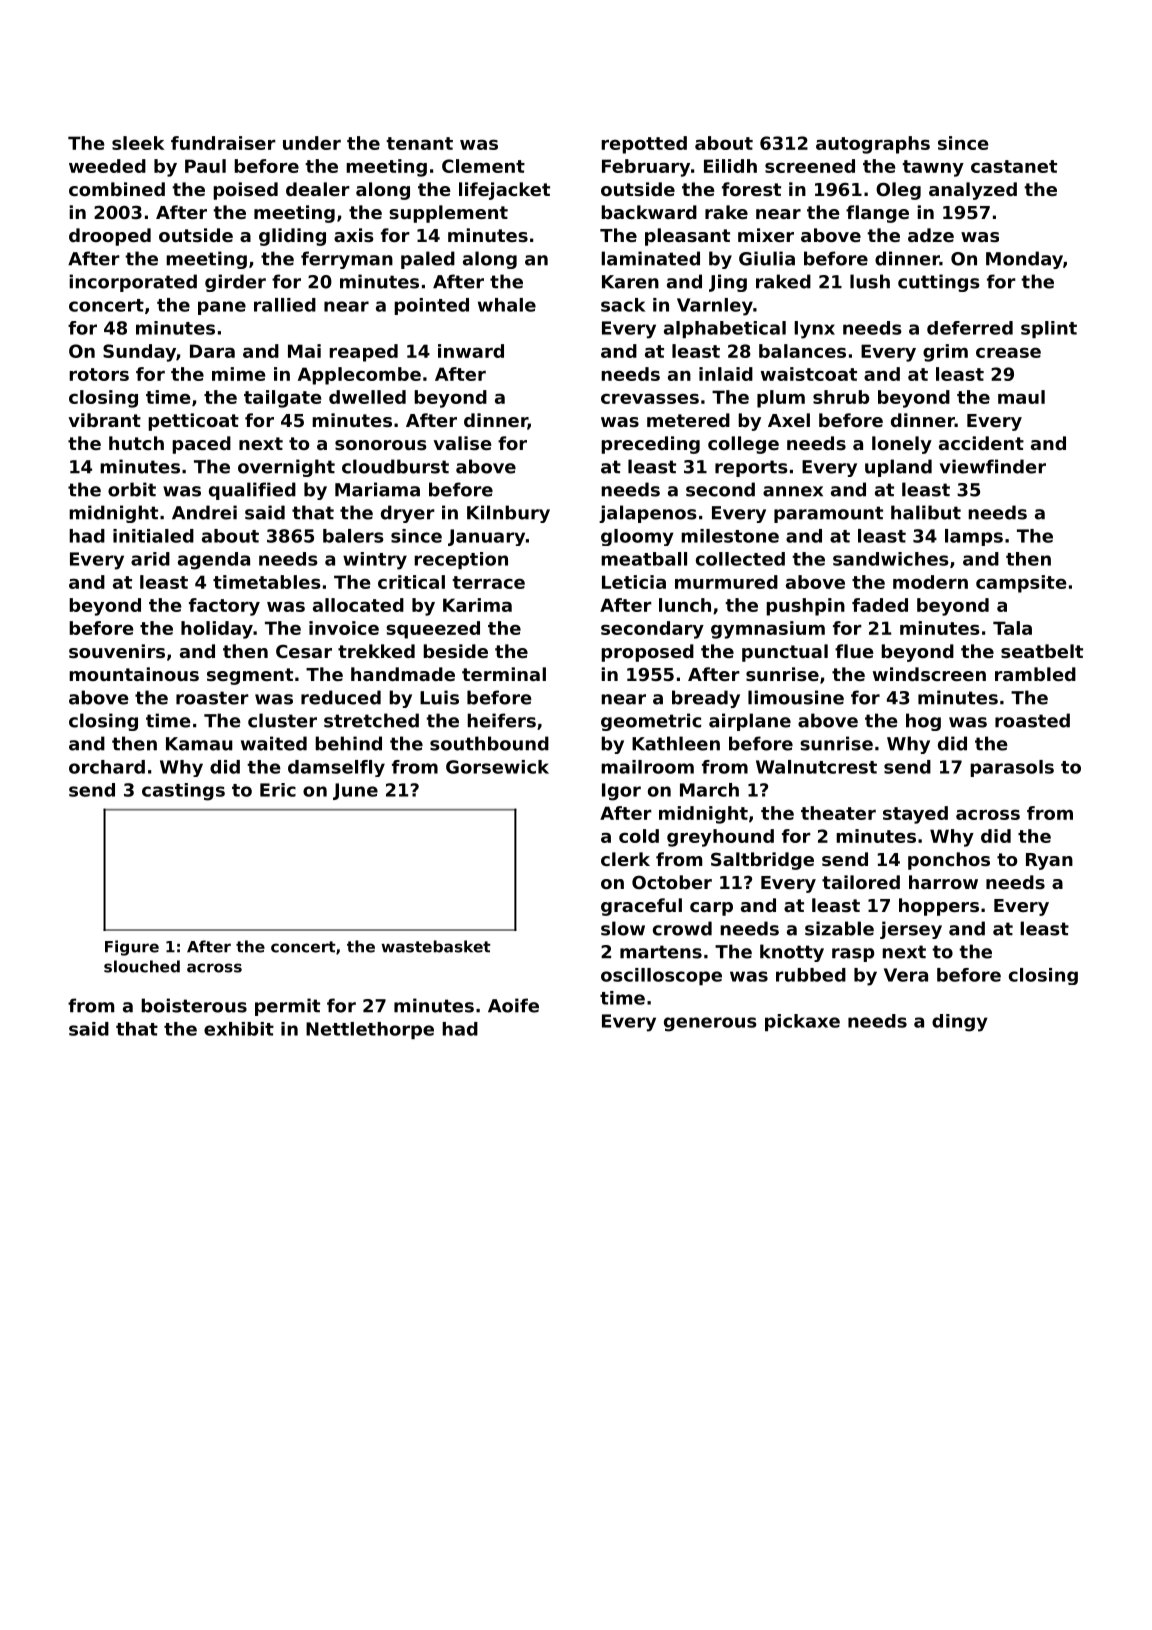 The width and height of the screenshot is (1152, 1630). Describe the element at coordinates (138, 143) in the screenshot. I see `sleek` at that location.
